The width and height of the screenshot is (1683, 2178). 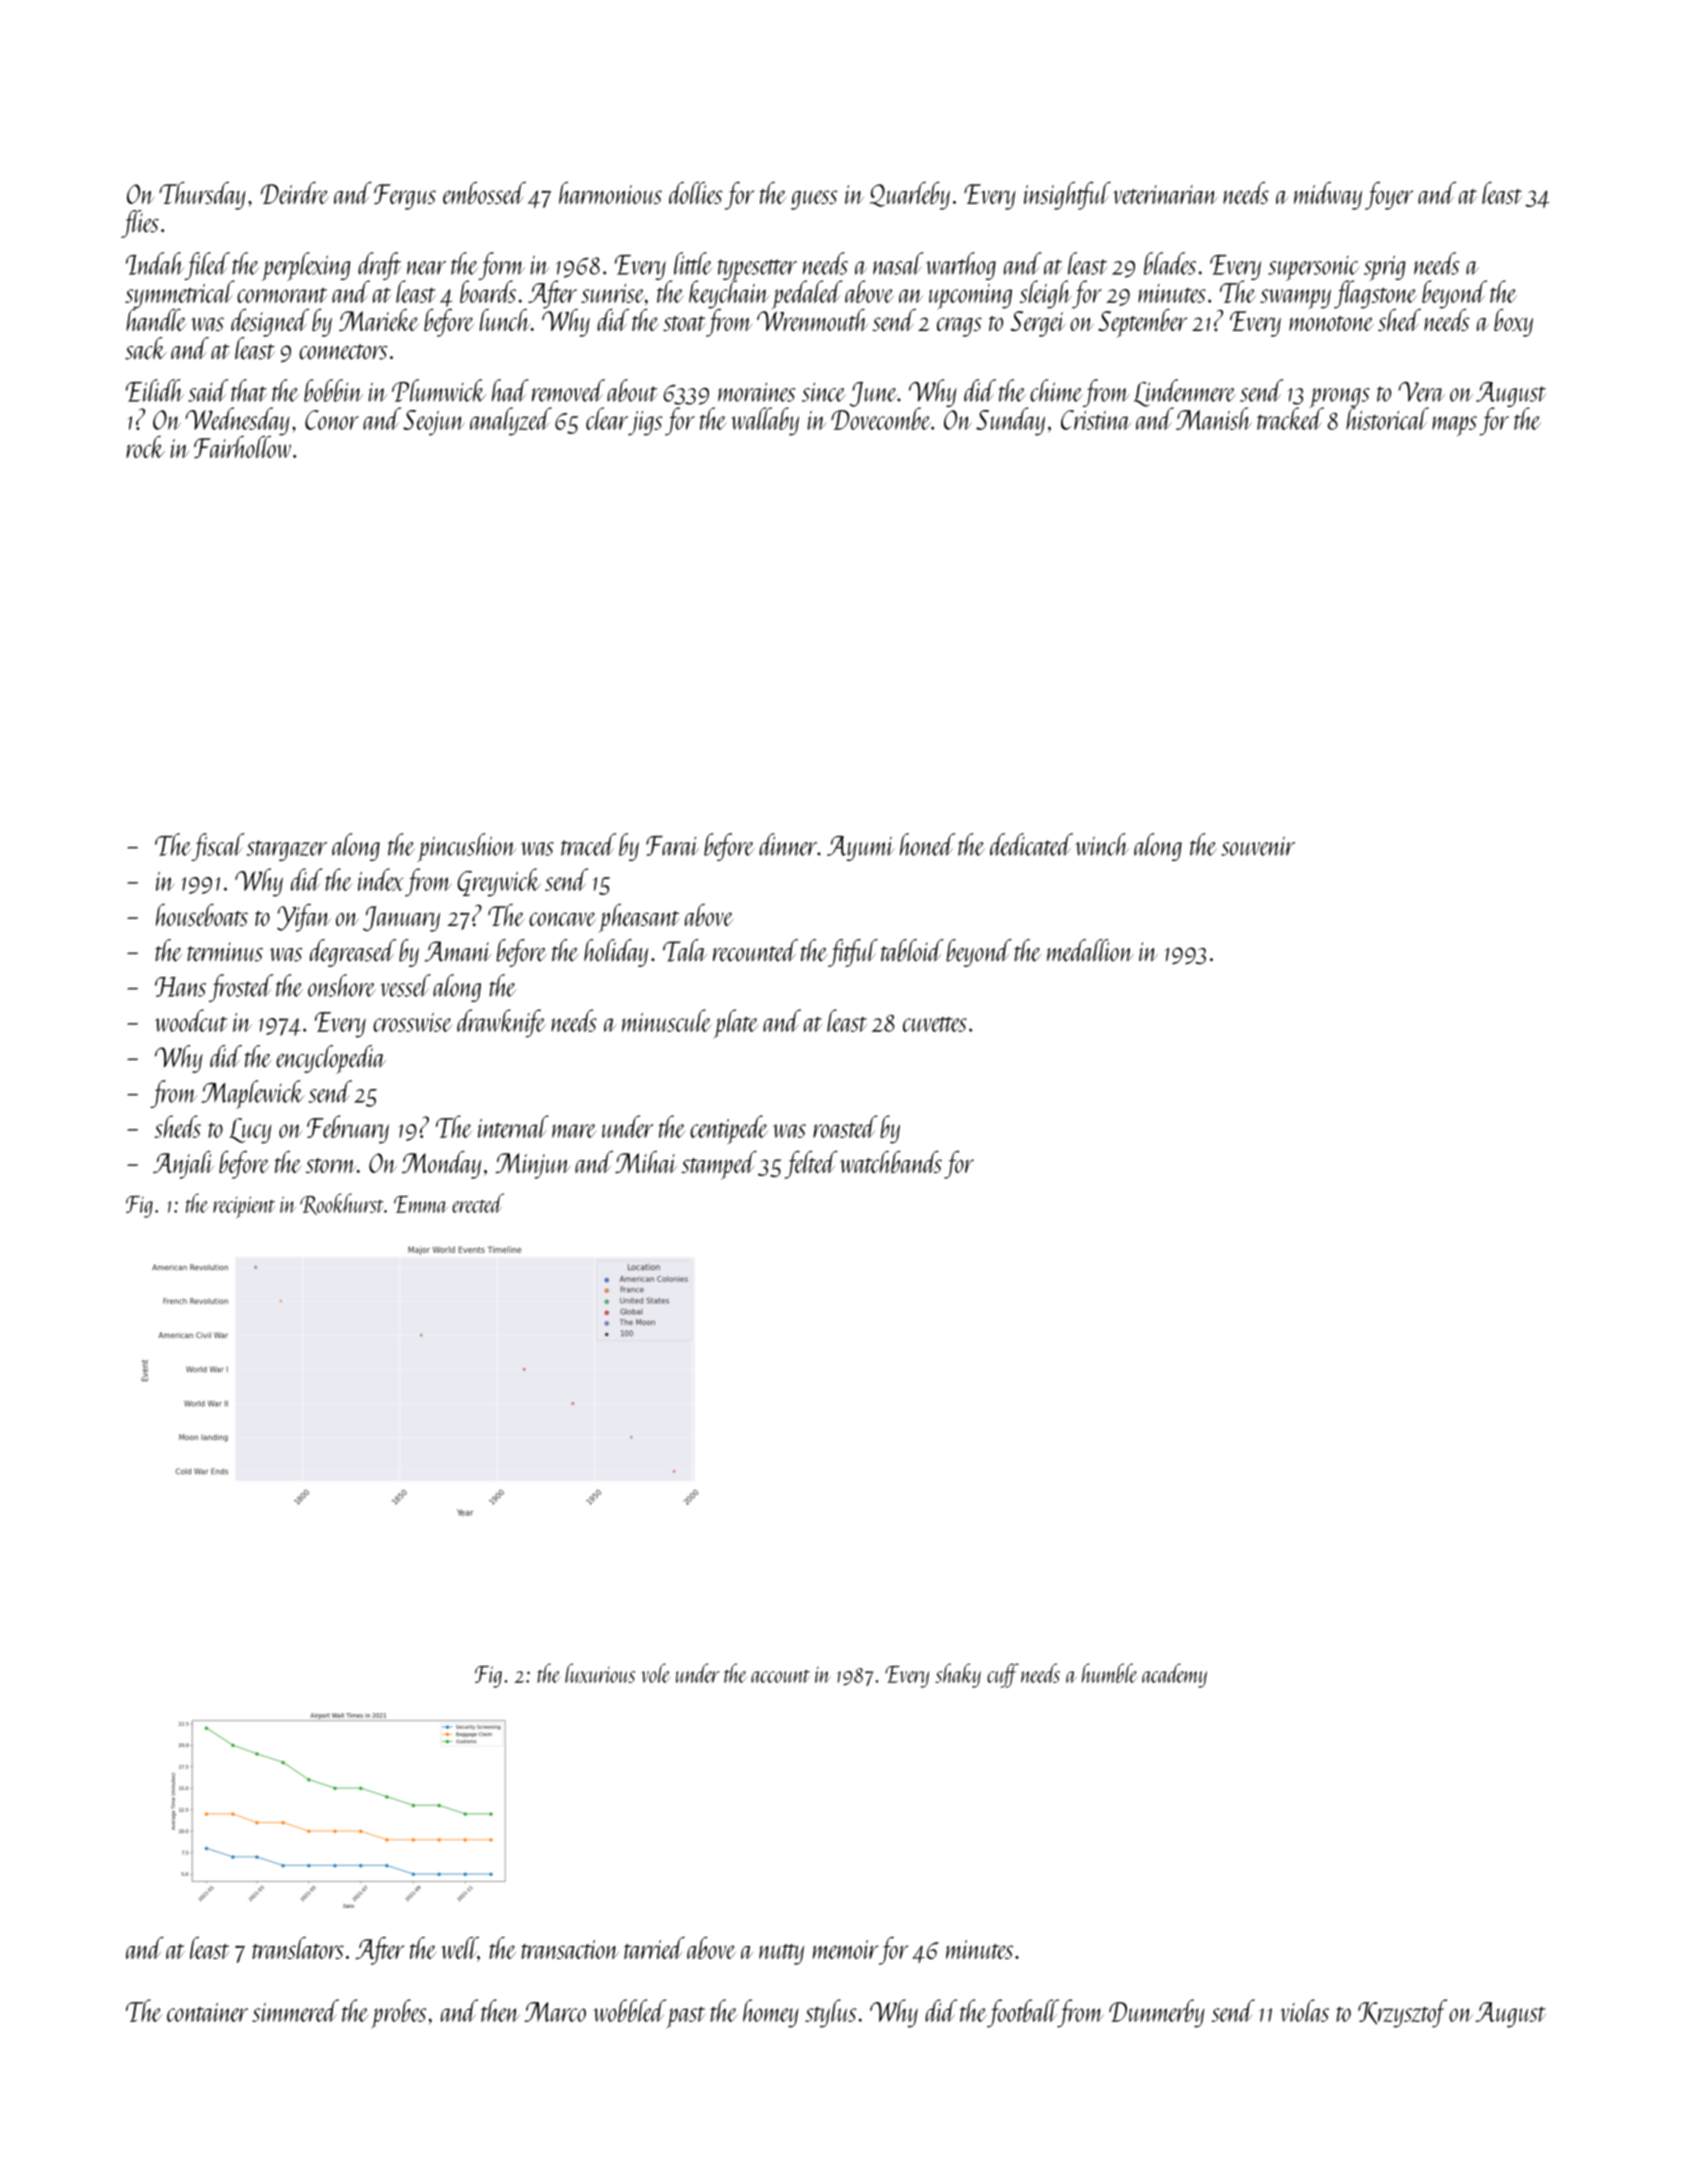 I want to click on recipient, so click(x=244, y=1207).
